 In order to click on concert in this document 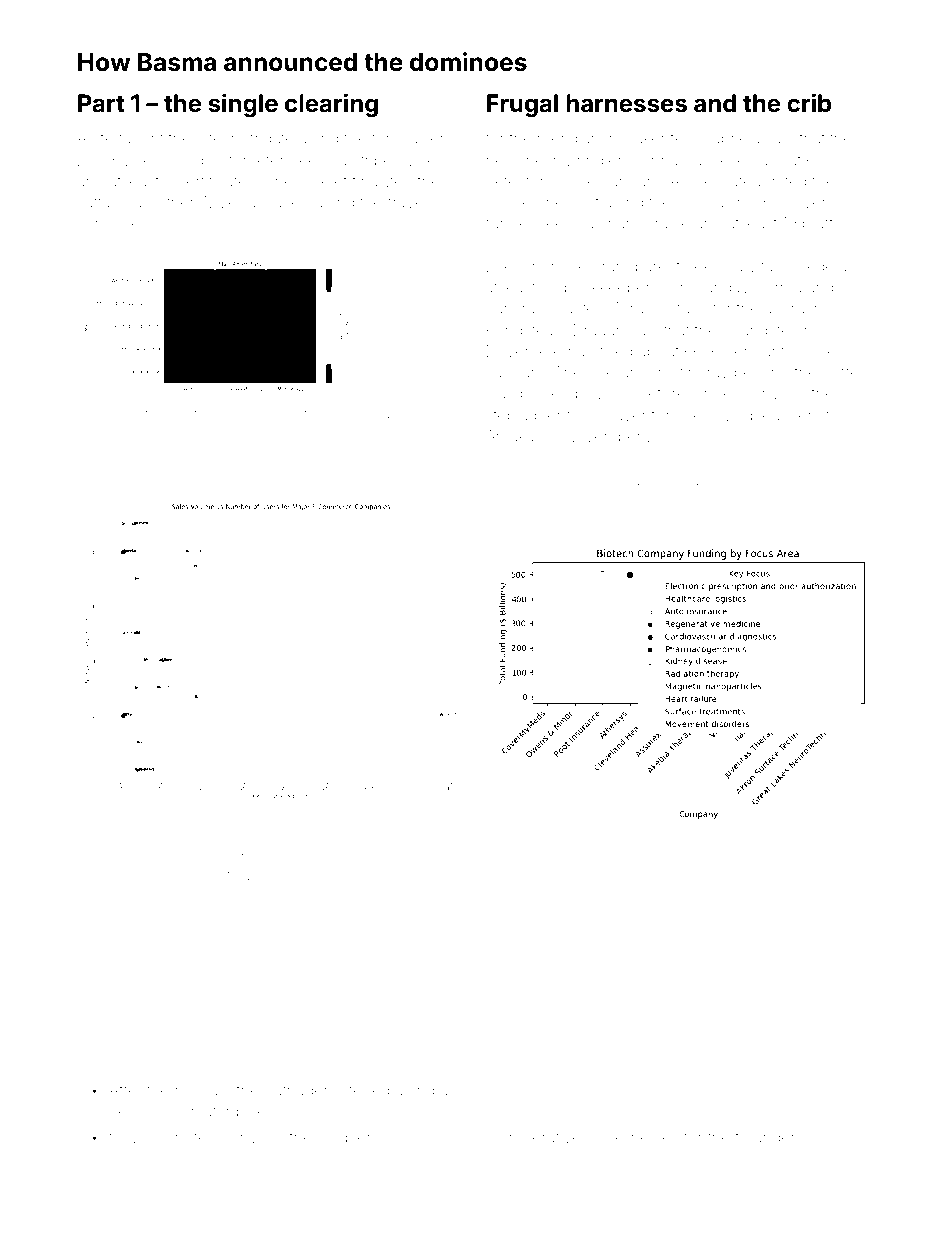, I will do `click(285, 858)`.
